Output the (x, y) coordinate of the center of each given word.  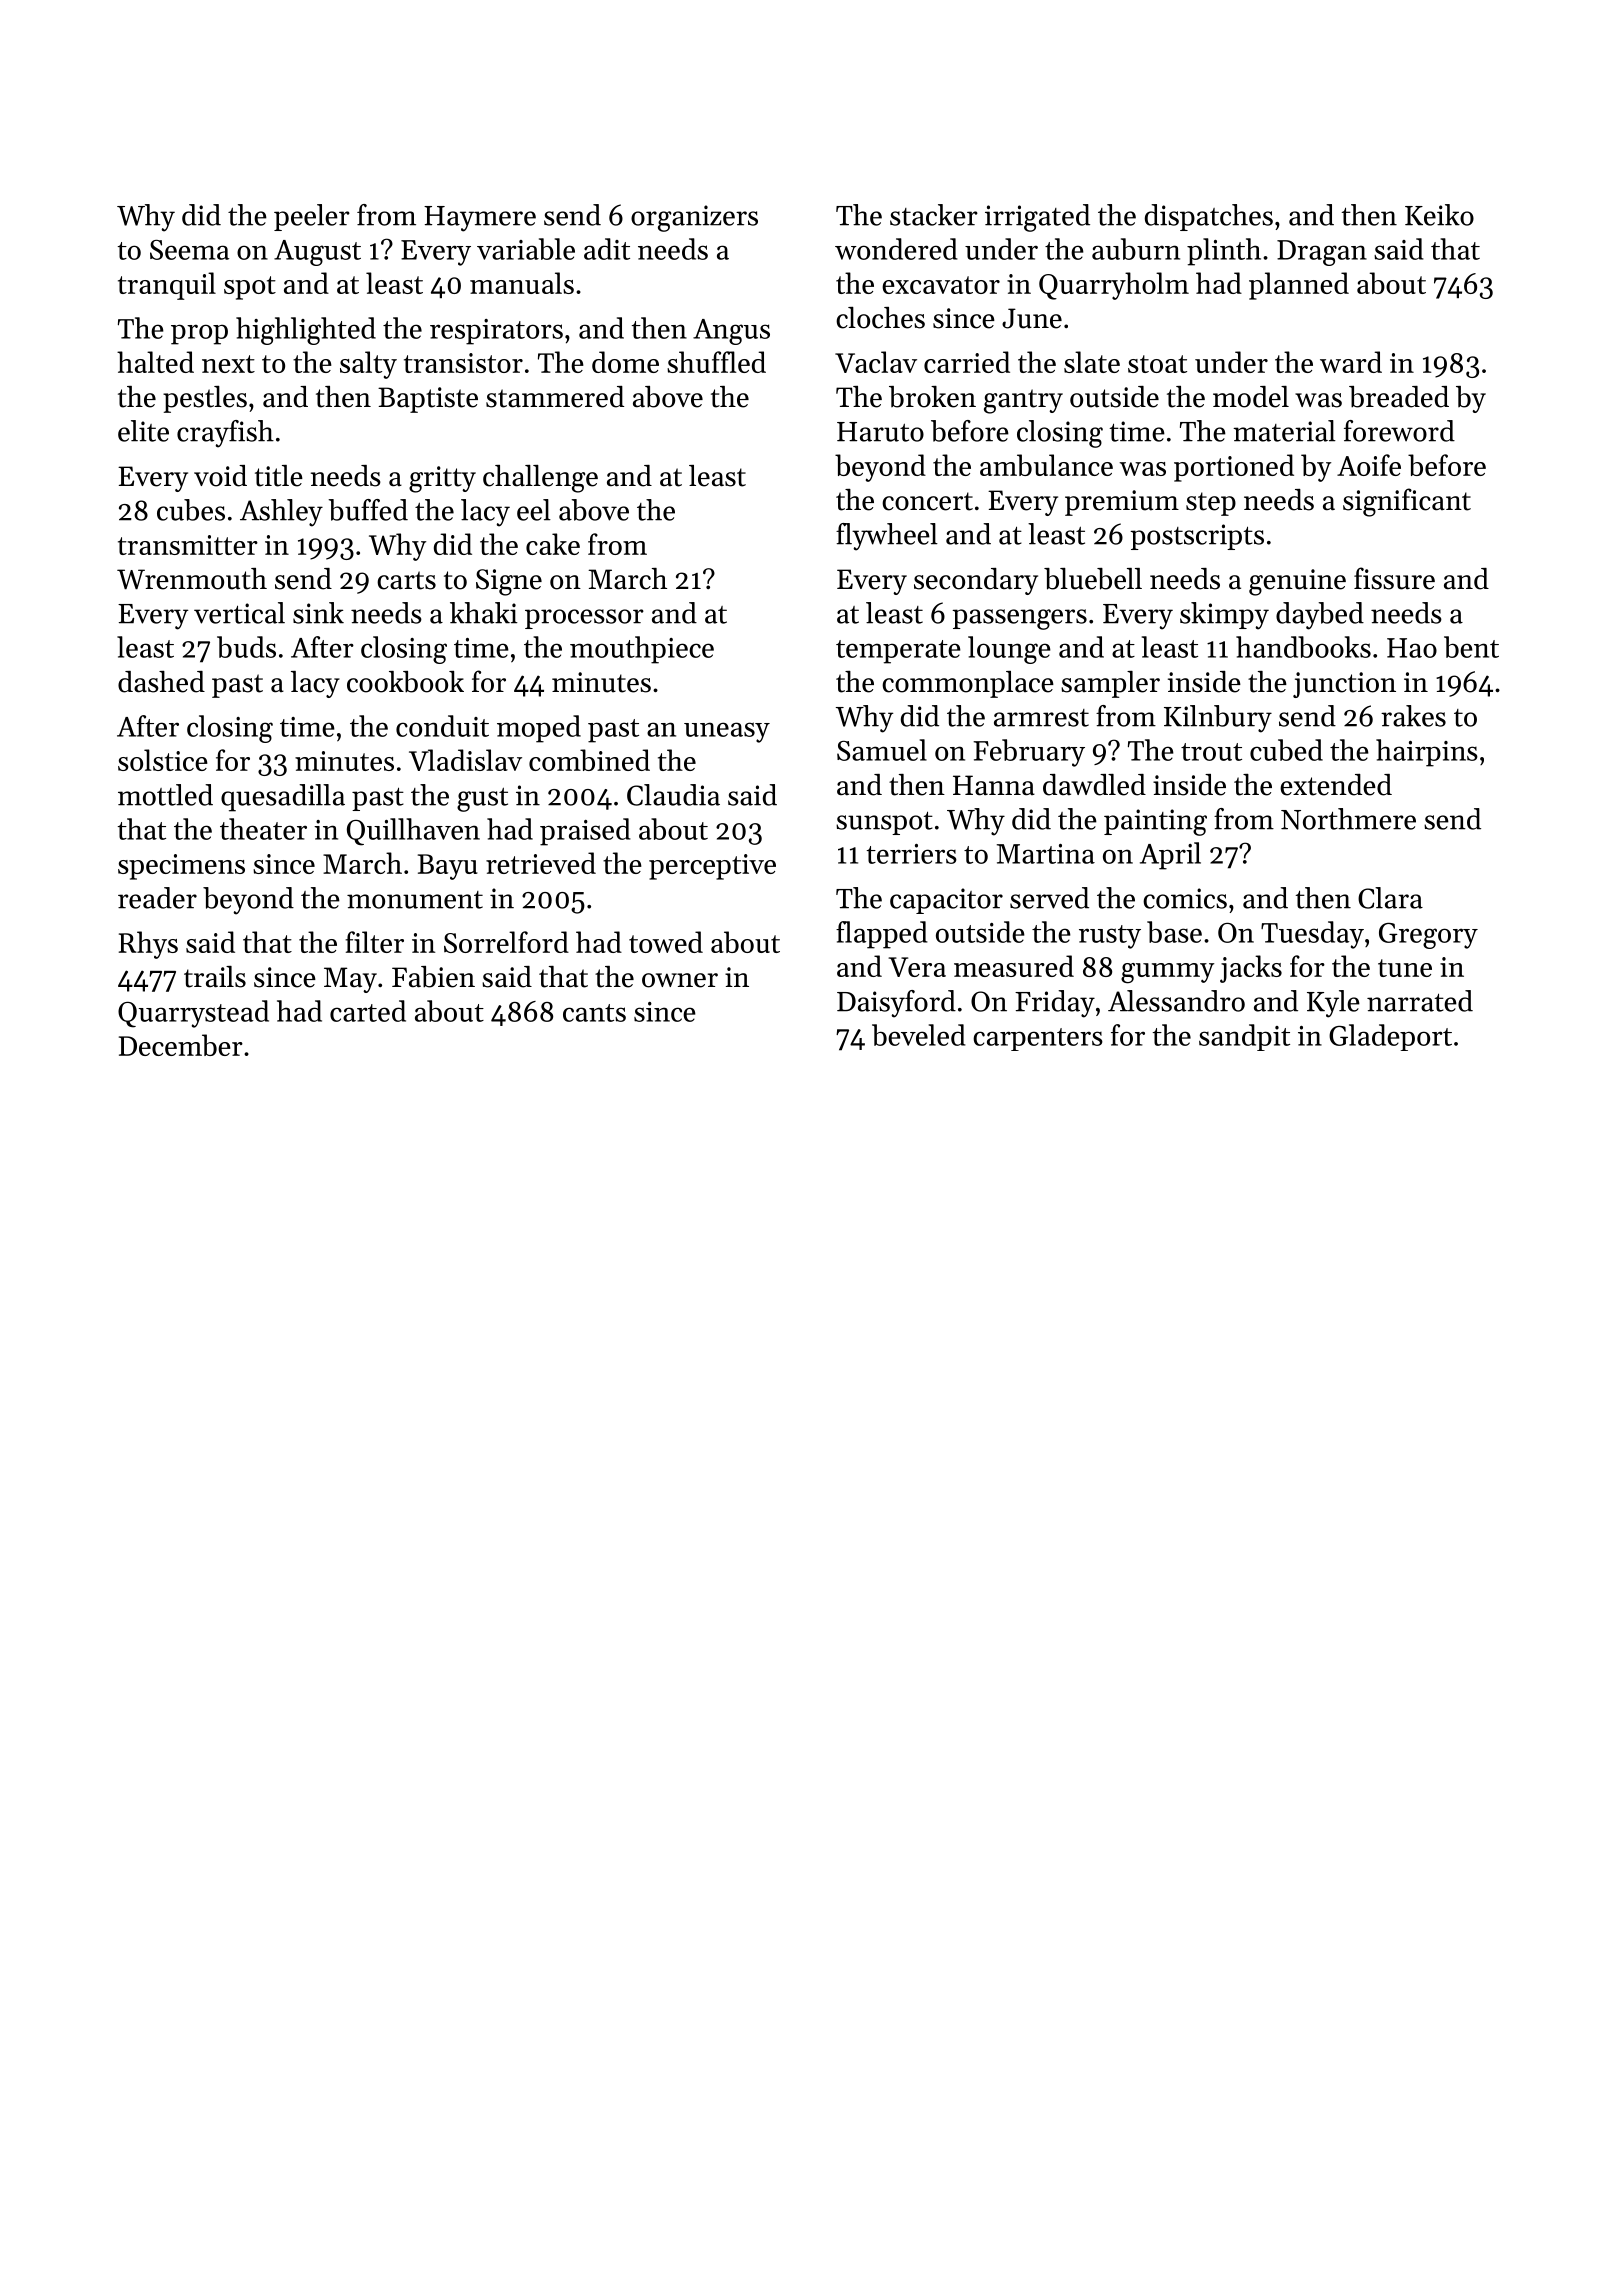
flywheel (887, 537)
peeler (312, 217)
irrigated (1037, 218)
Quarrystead (193, 1014)
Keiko (1439, 215)
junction (1344, 685)
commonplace (968, 684)
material (1284, 431)
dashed (161, 682)
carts (406, 580)
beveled (919, 1035)
